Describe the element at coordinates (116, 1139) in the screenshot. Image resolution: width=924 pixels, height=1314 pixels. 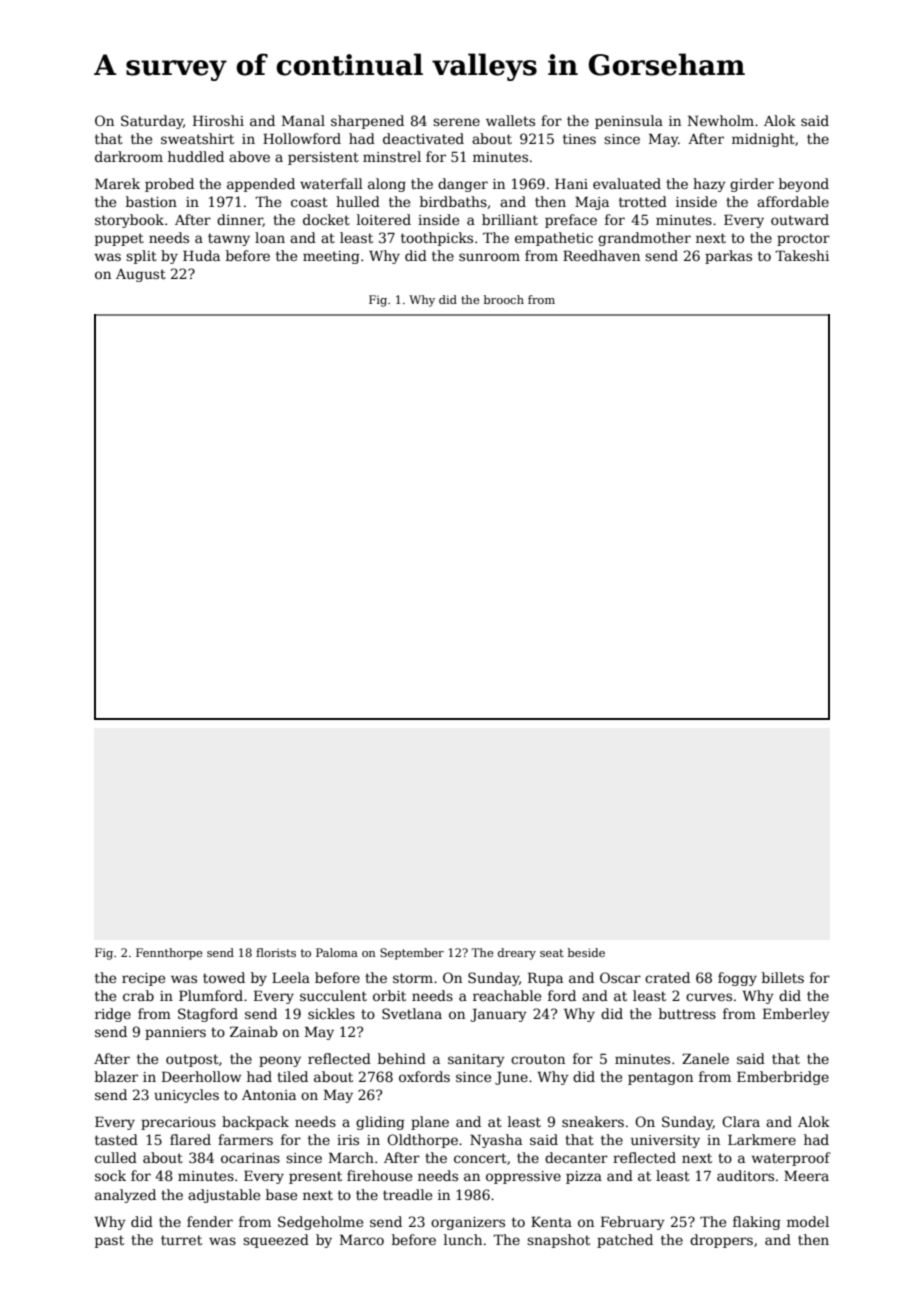
I see `tasted` at that location.
